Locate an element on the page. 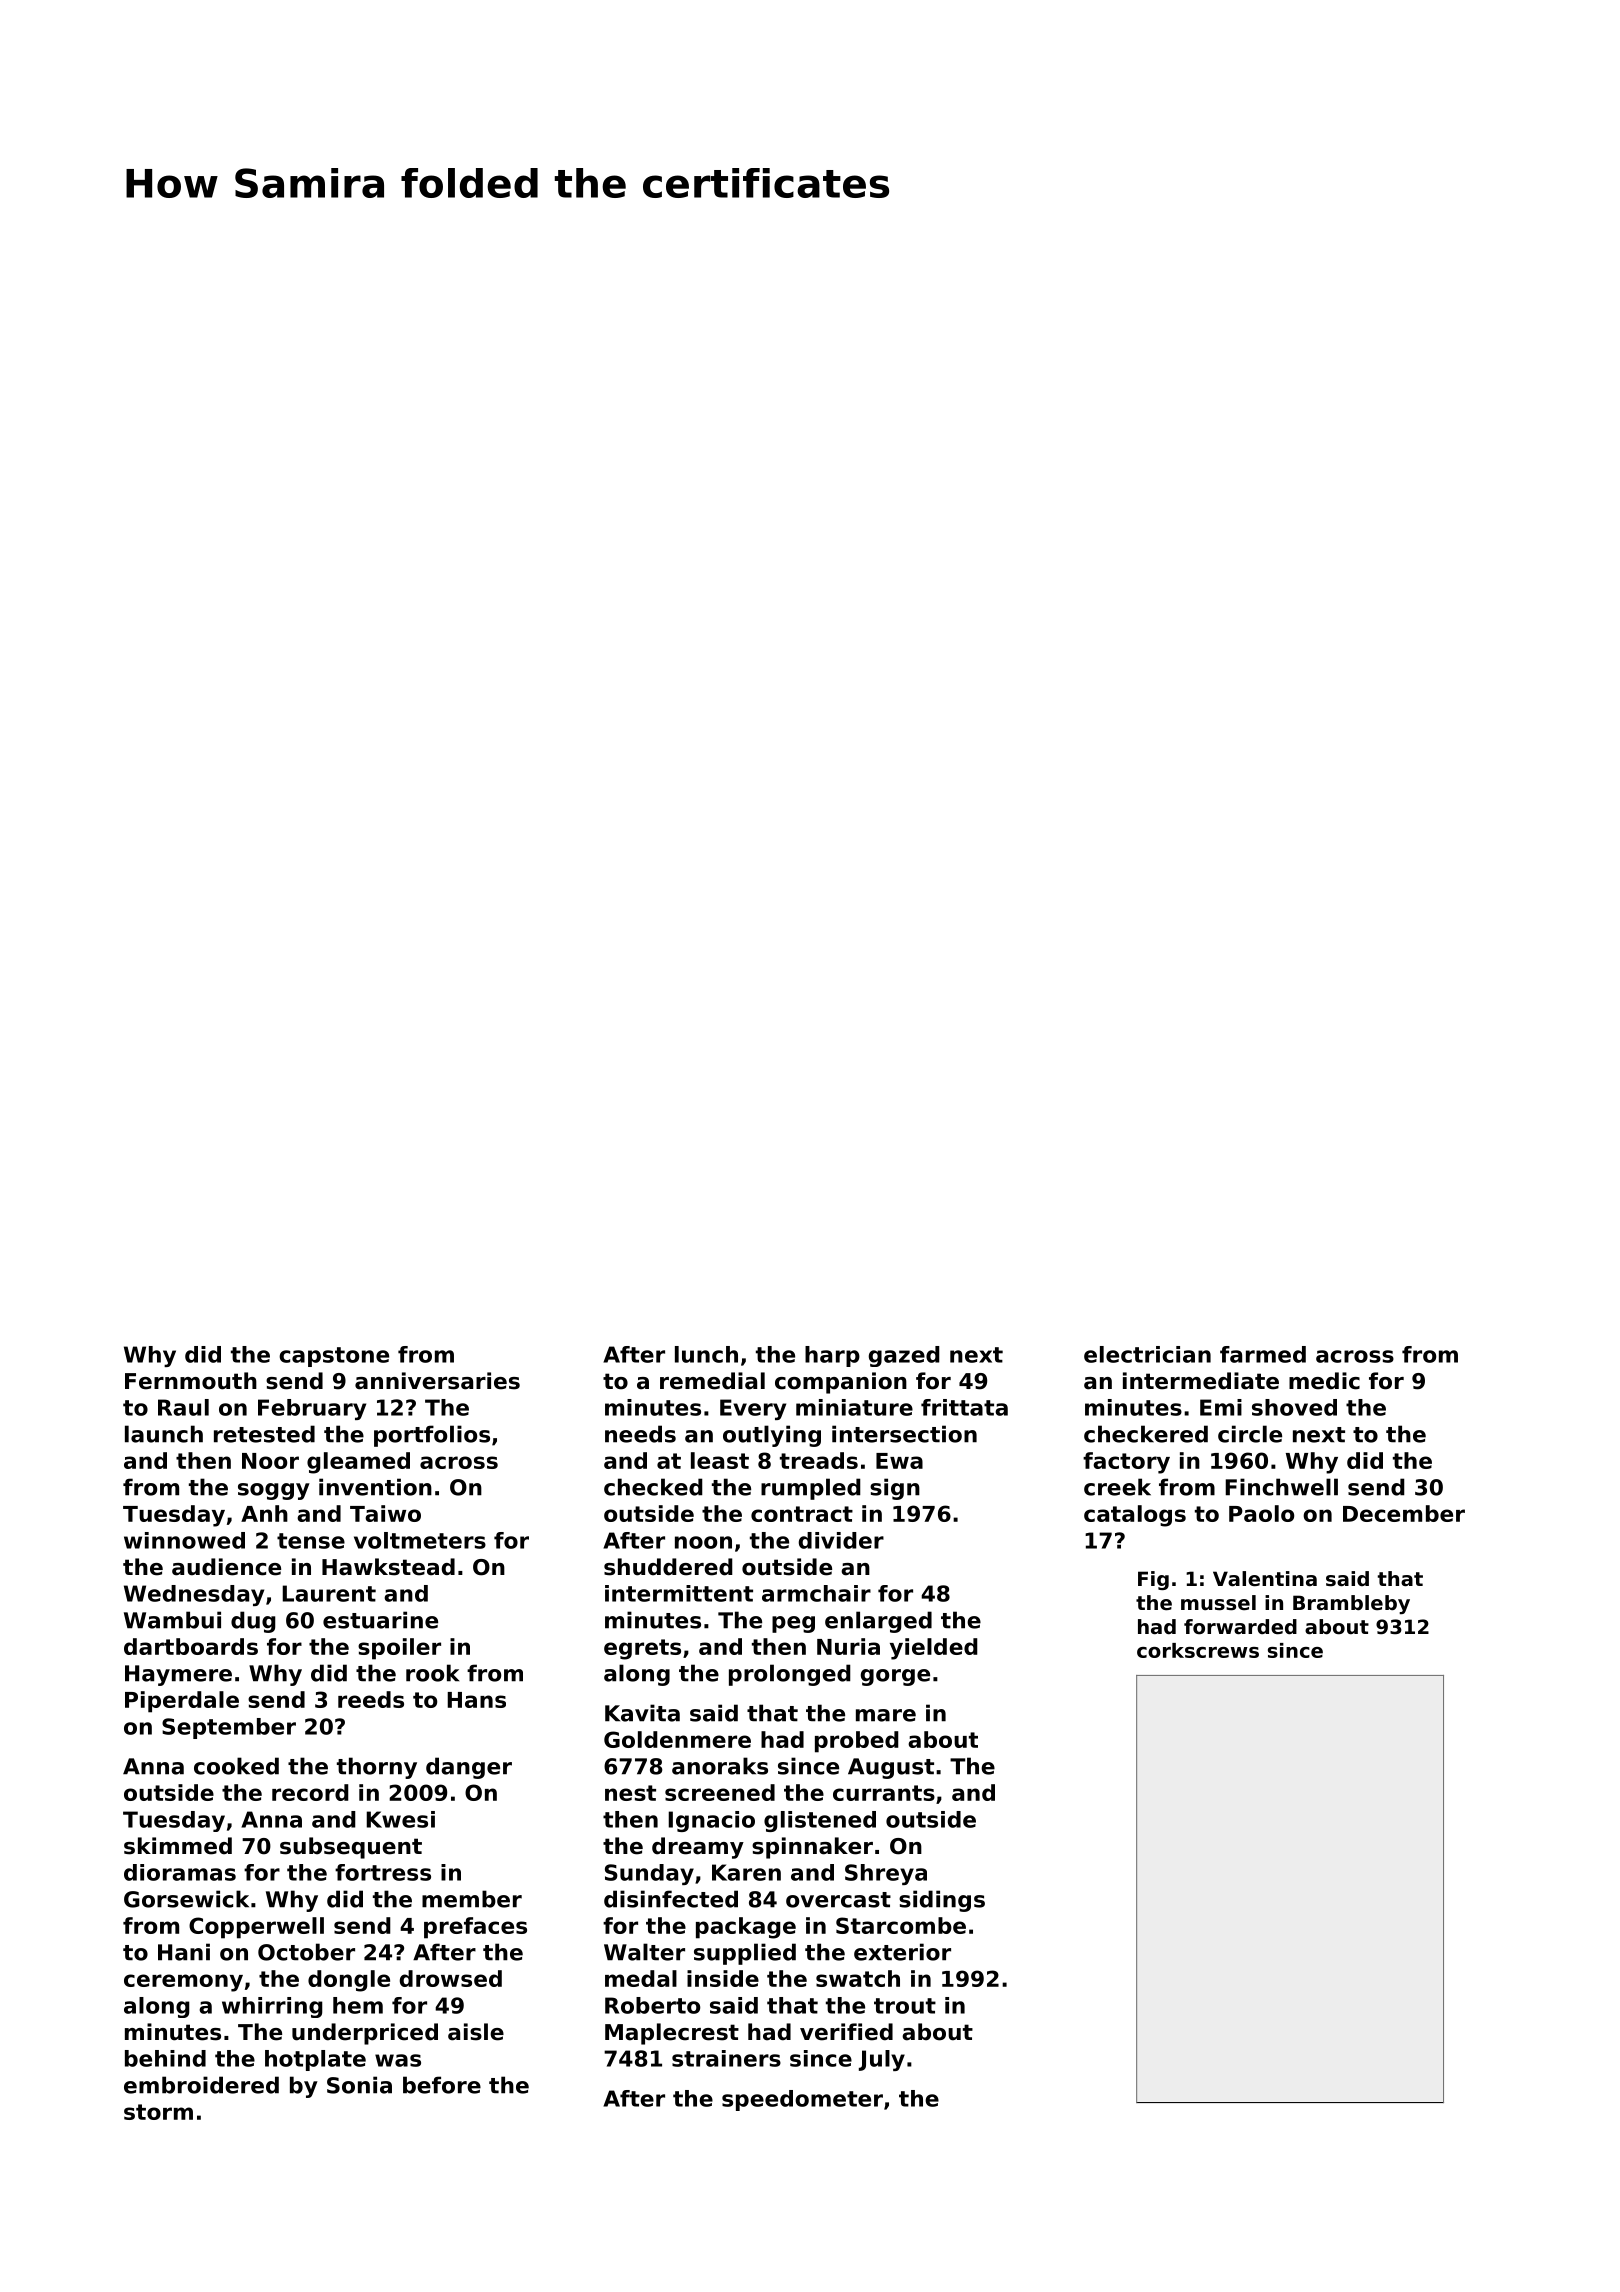 The width and height of the image is (1620, 2292). verified is located at coordinates (846, 2032).
